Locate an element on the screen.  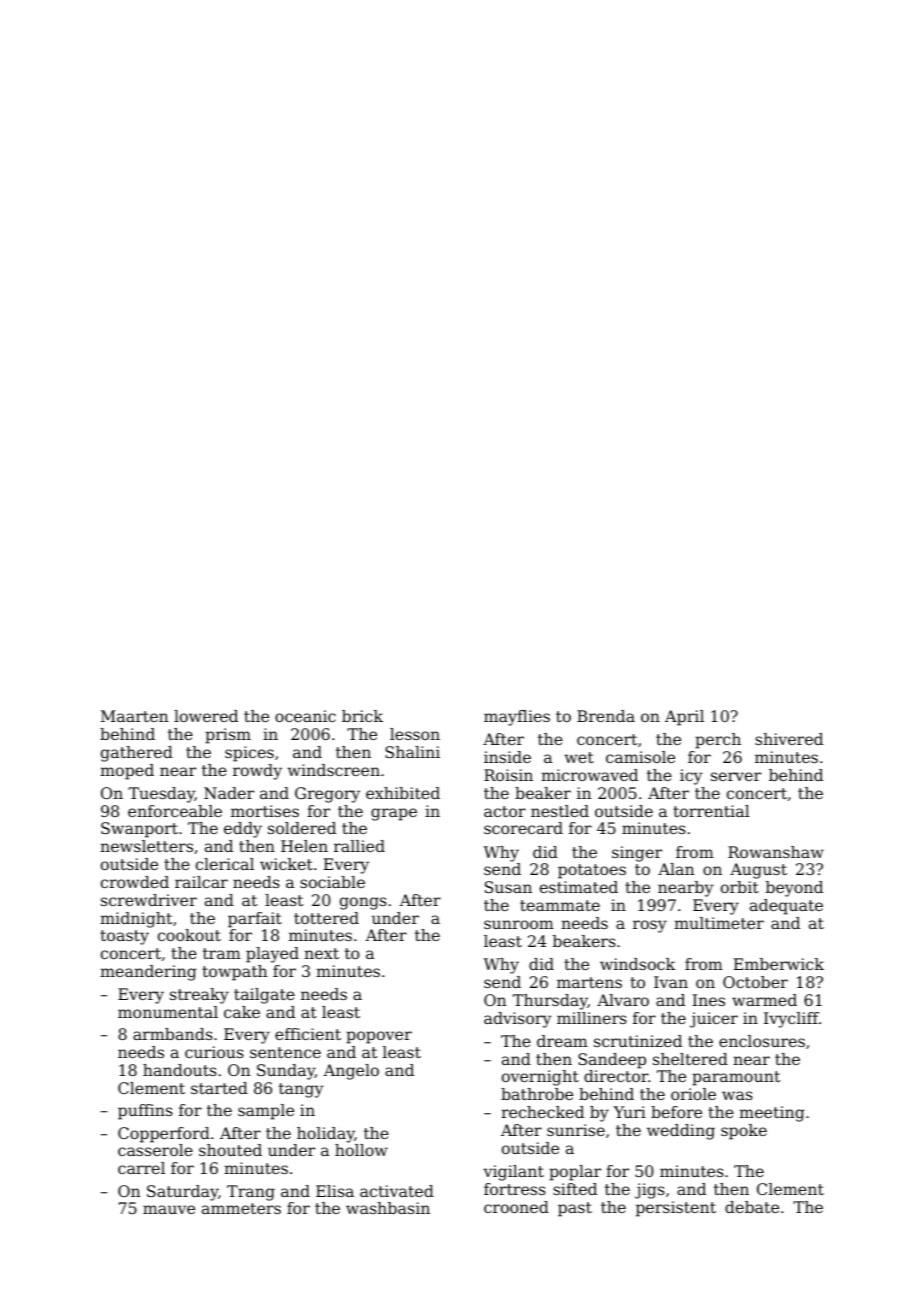
paramount is located at coordinates (736, 1078).
